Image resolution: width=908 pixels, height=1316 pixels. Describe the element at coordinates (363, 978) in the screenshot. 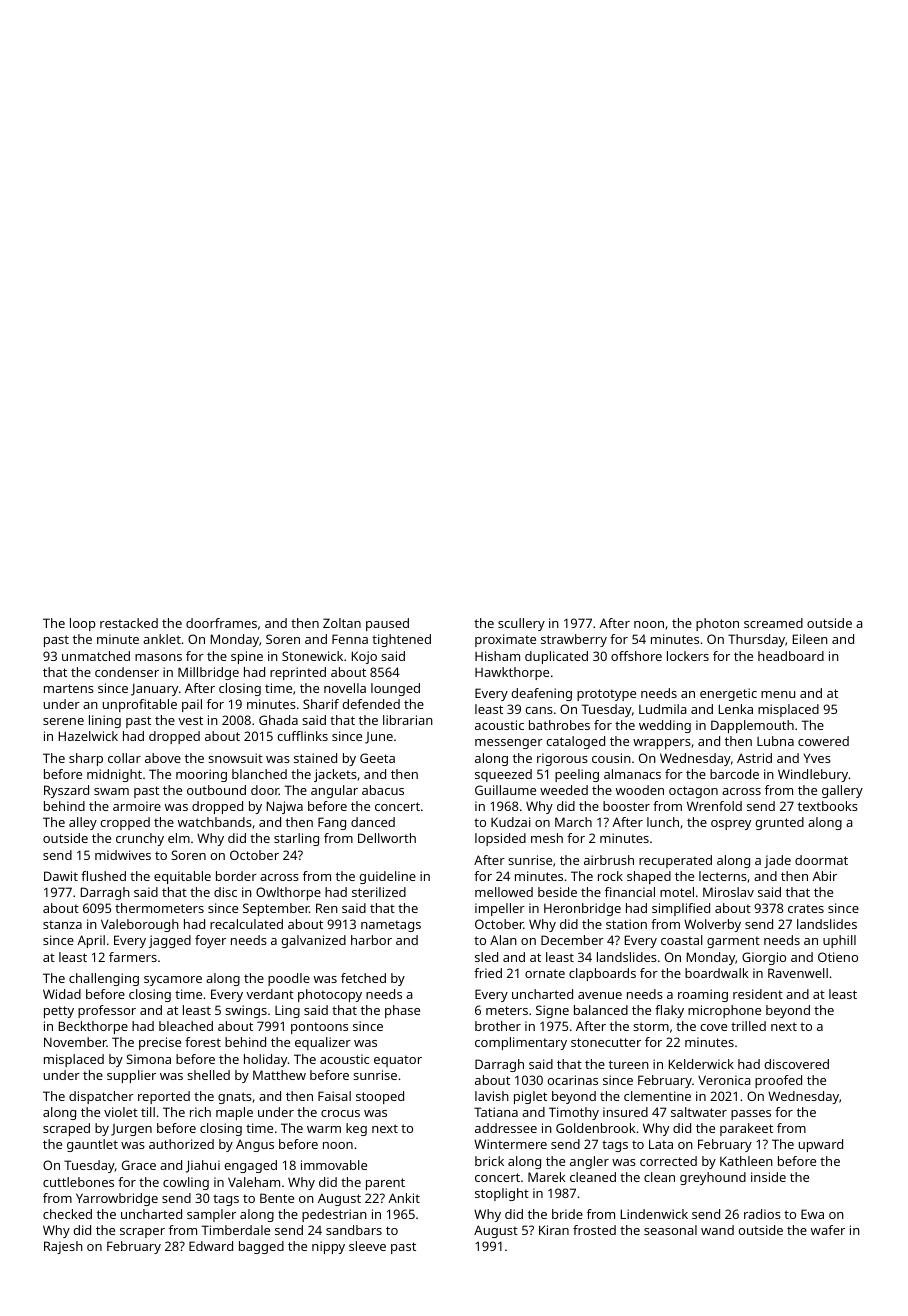

I see `fetched` at that location.
